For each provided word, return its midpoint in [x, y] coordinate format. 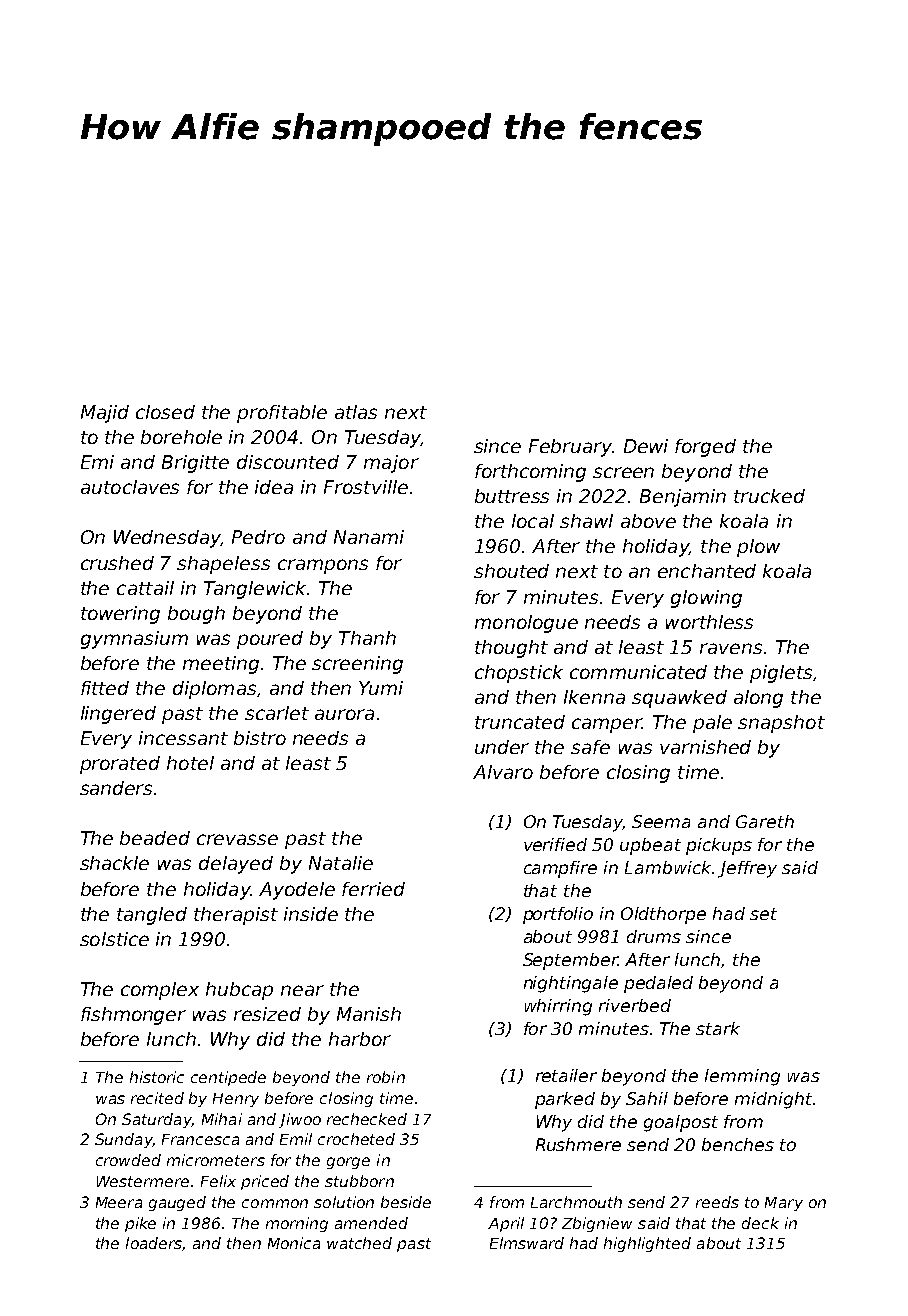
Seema [661, 821]
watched [359, 1243]
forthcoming [530, 473]
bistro [260, 738]
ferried [373, 889]
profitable [282, 414]
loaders [154, 1243]
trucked [769, 496]
